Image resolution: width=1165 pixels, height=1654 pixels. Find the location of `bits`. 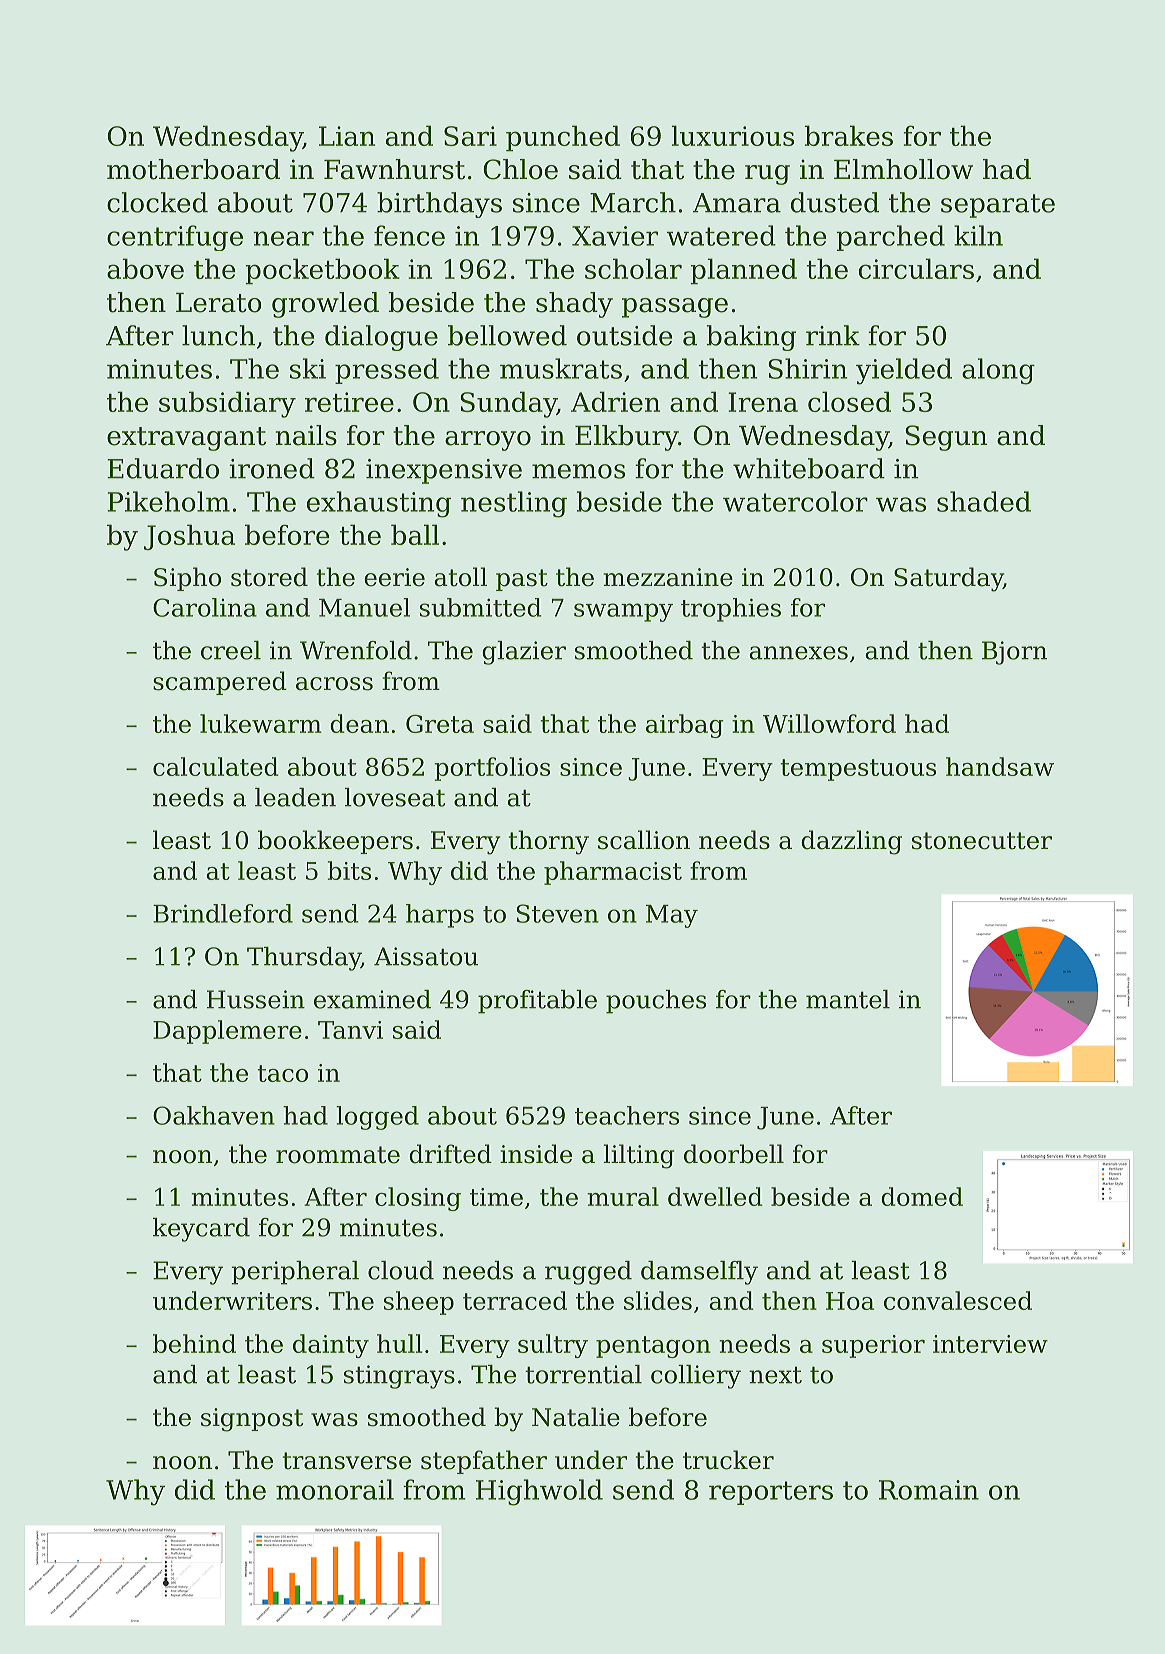

bits is located at coordinates (349, 870).
